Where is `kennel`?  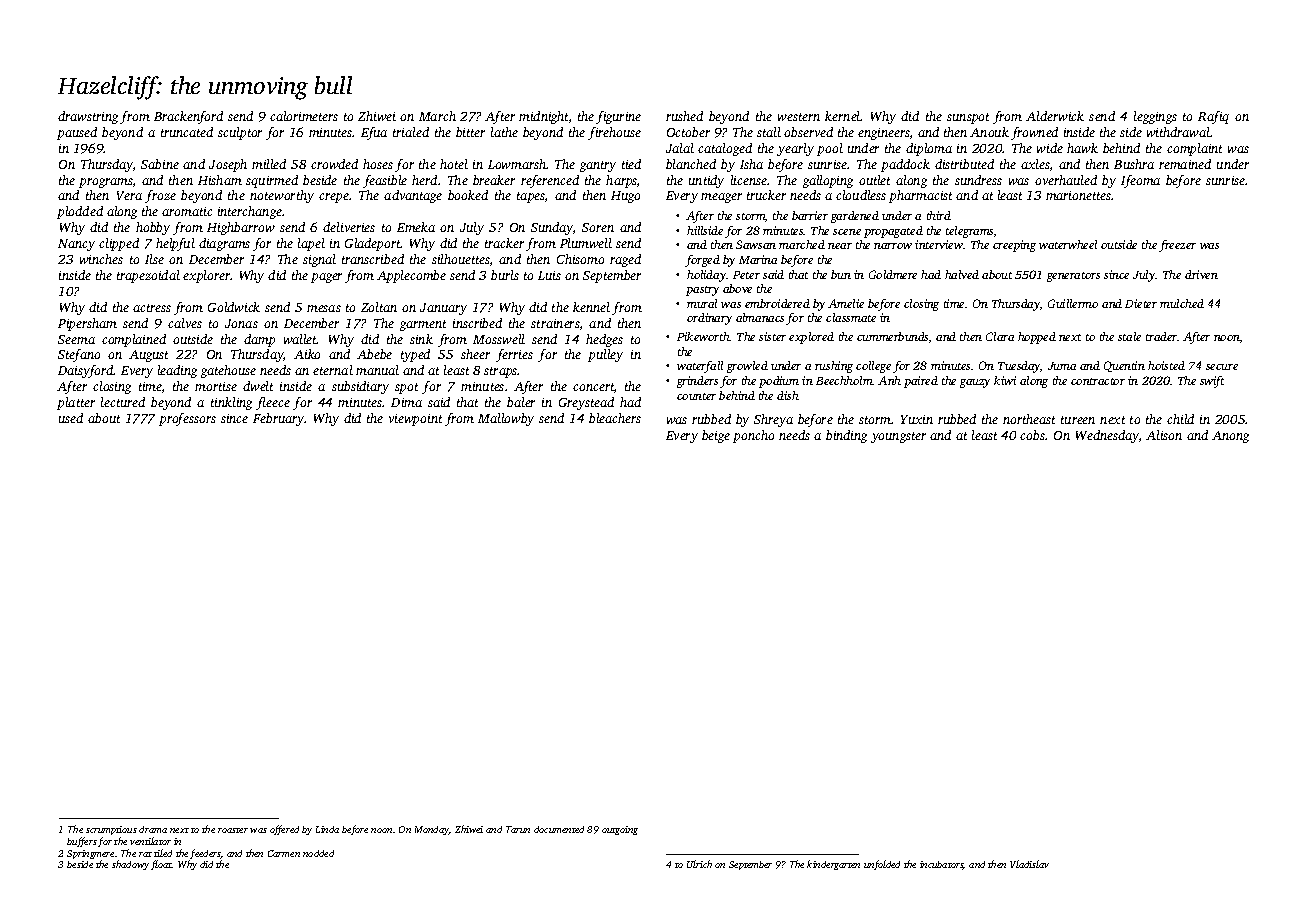 kennel is located at coordinates (591, 307).
